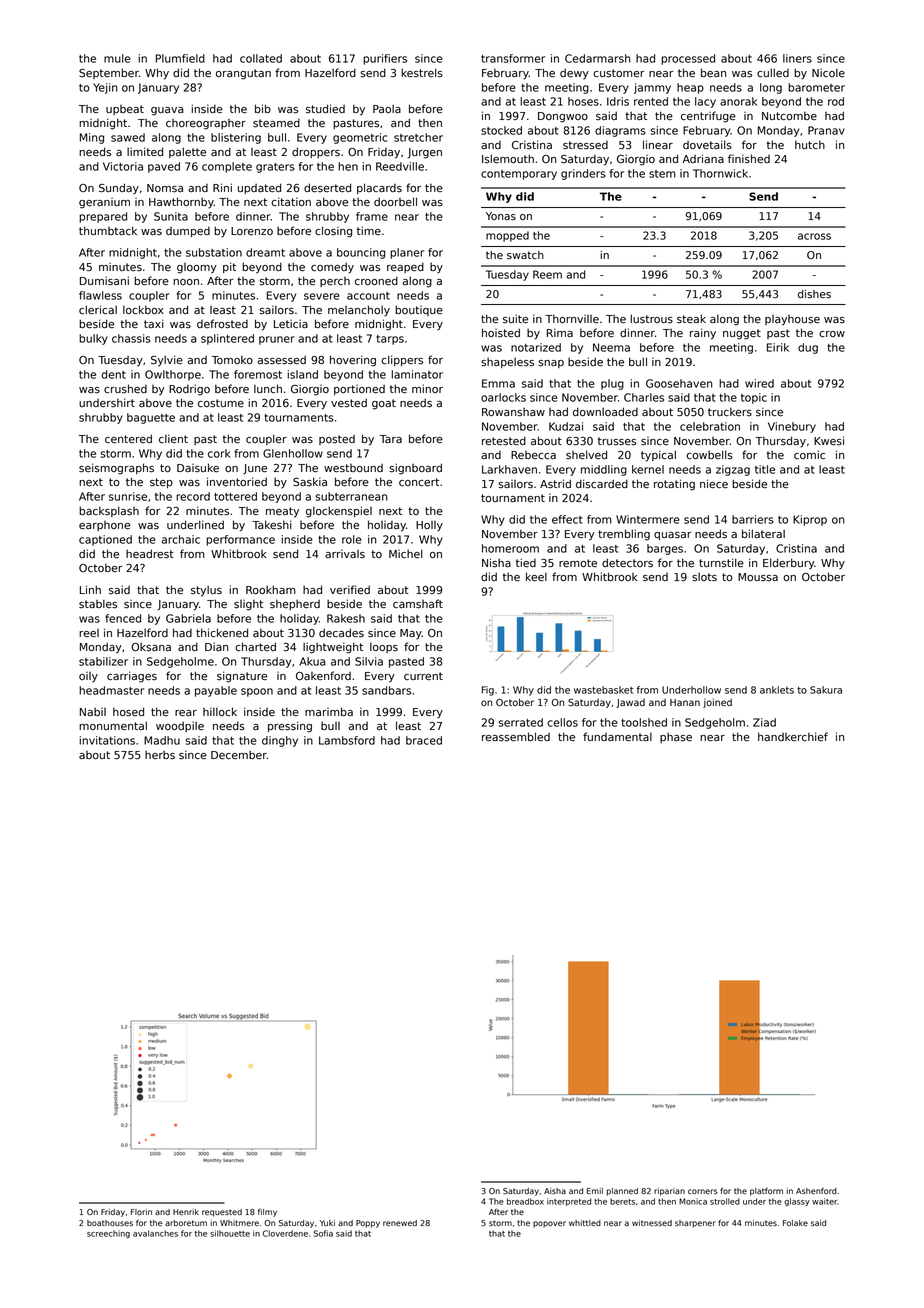 This screenshot has height=1308, width=924. I want to click on record, so click(193, 496).
